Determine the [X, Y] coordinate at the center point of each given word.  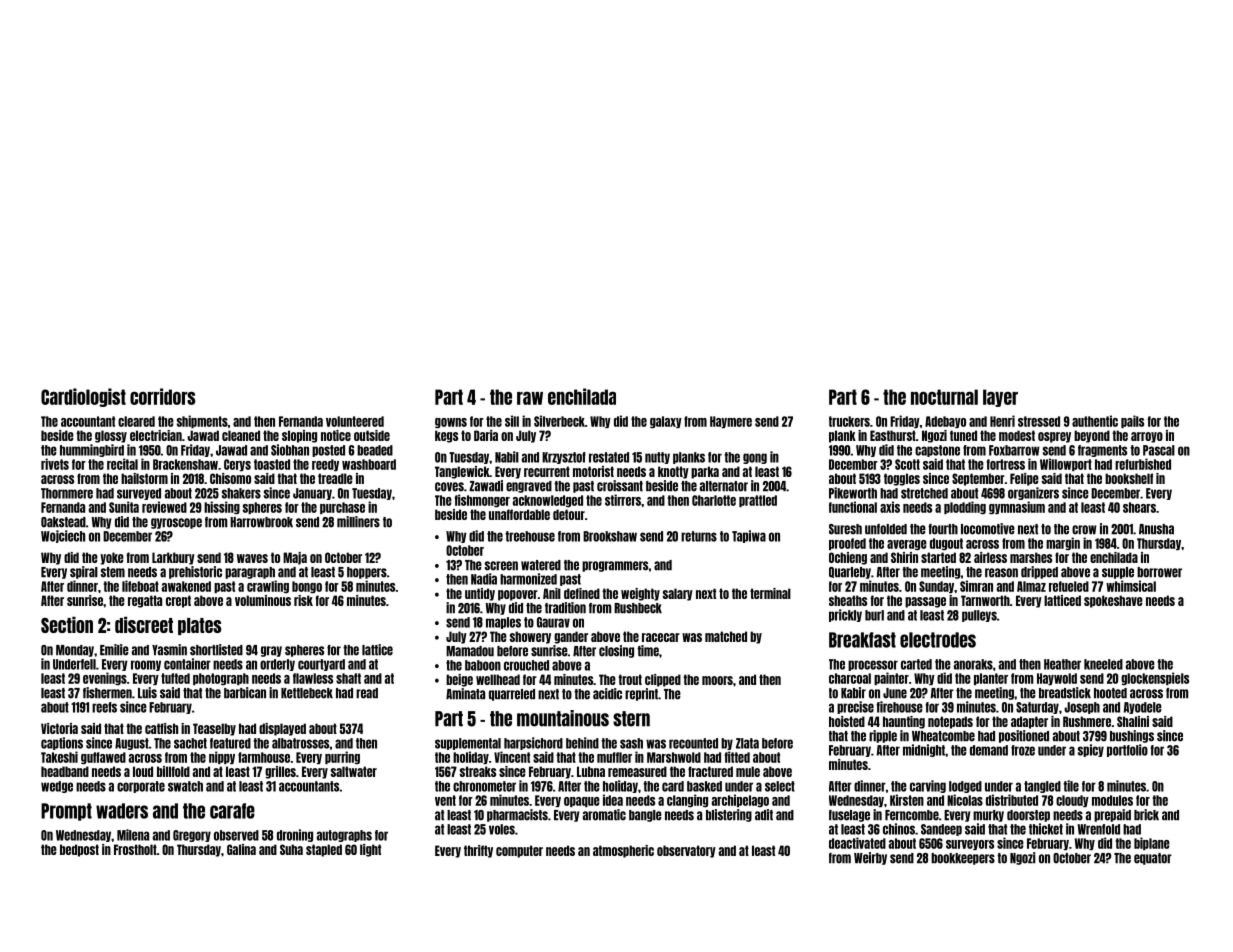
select [780, 786]
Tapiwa [749, 536]
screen [501, 566]
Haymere [731, 422]
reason [1001, 573]
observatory [686, 851]
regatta [145, 601]
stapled [324, 850]
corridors [163, 396]
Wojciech [63, 536]
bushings [1132, 736]
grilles [280, 772]
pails [1132, 421]
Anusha [1156, 529]
